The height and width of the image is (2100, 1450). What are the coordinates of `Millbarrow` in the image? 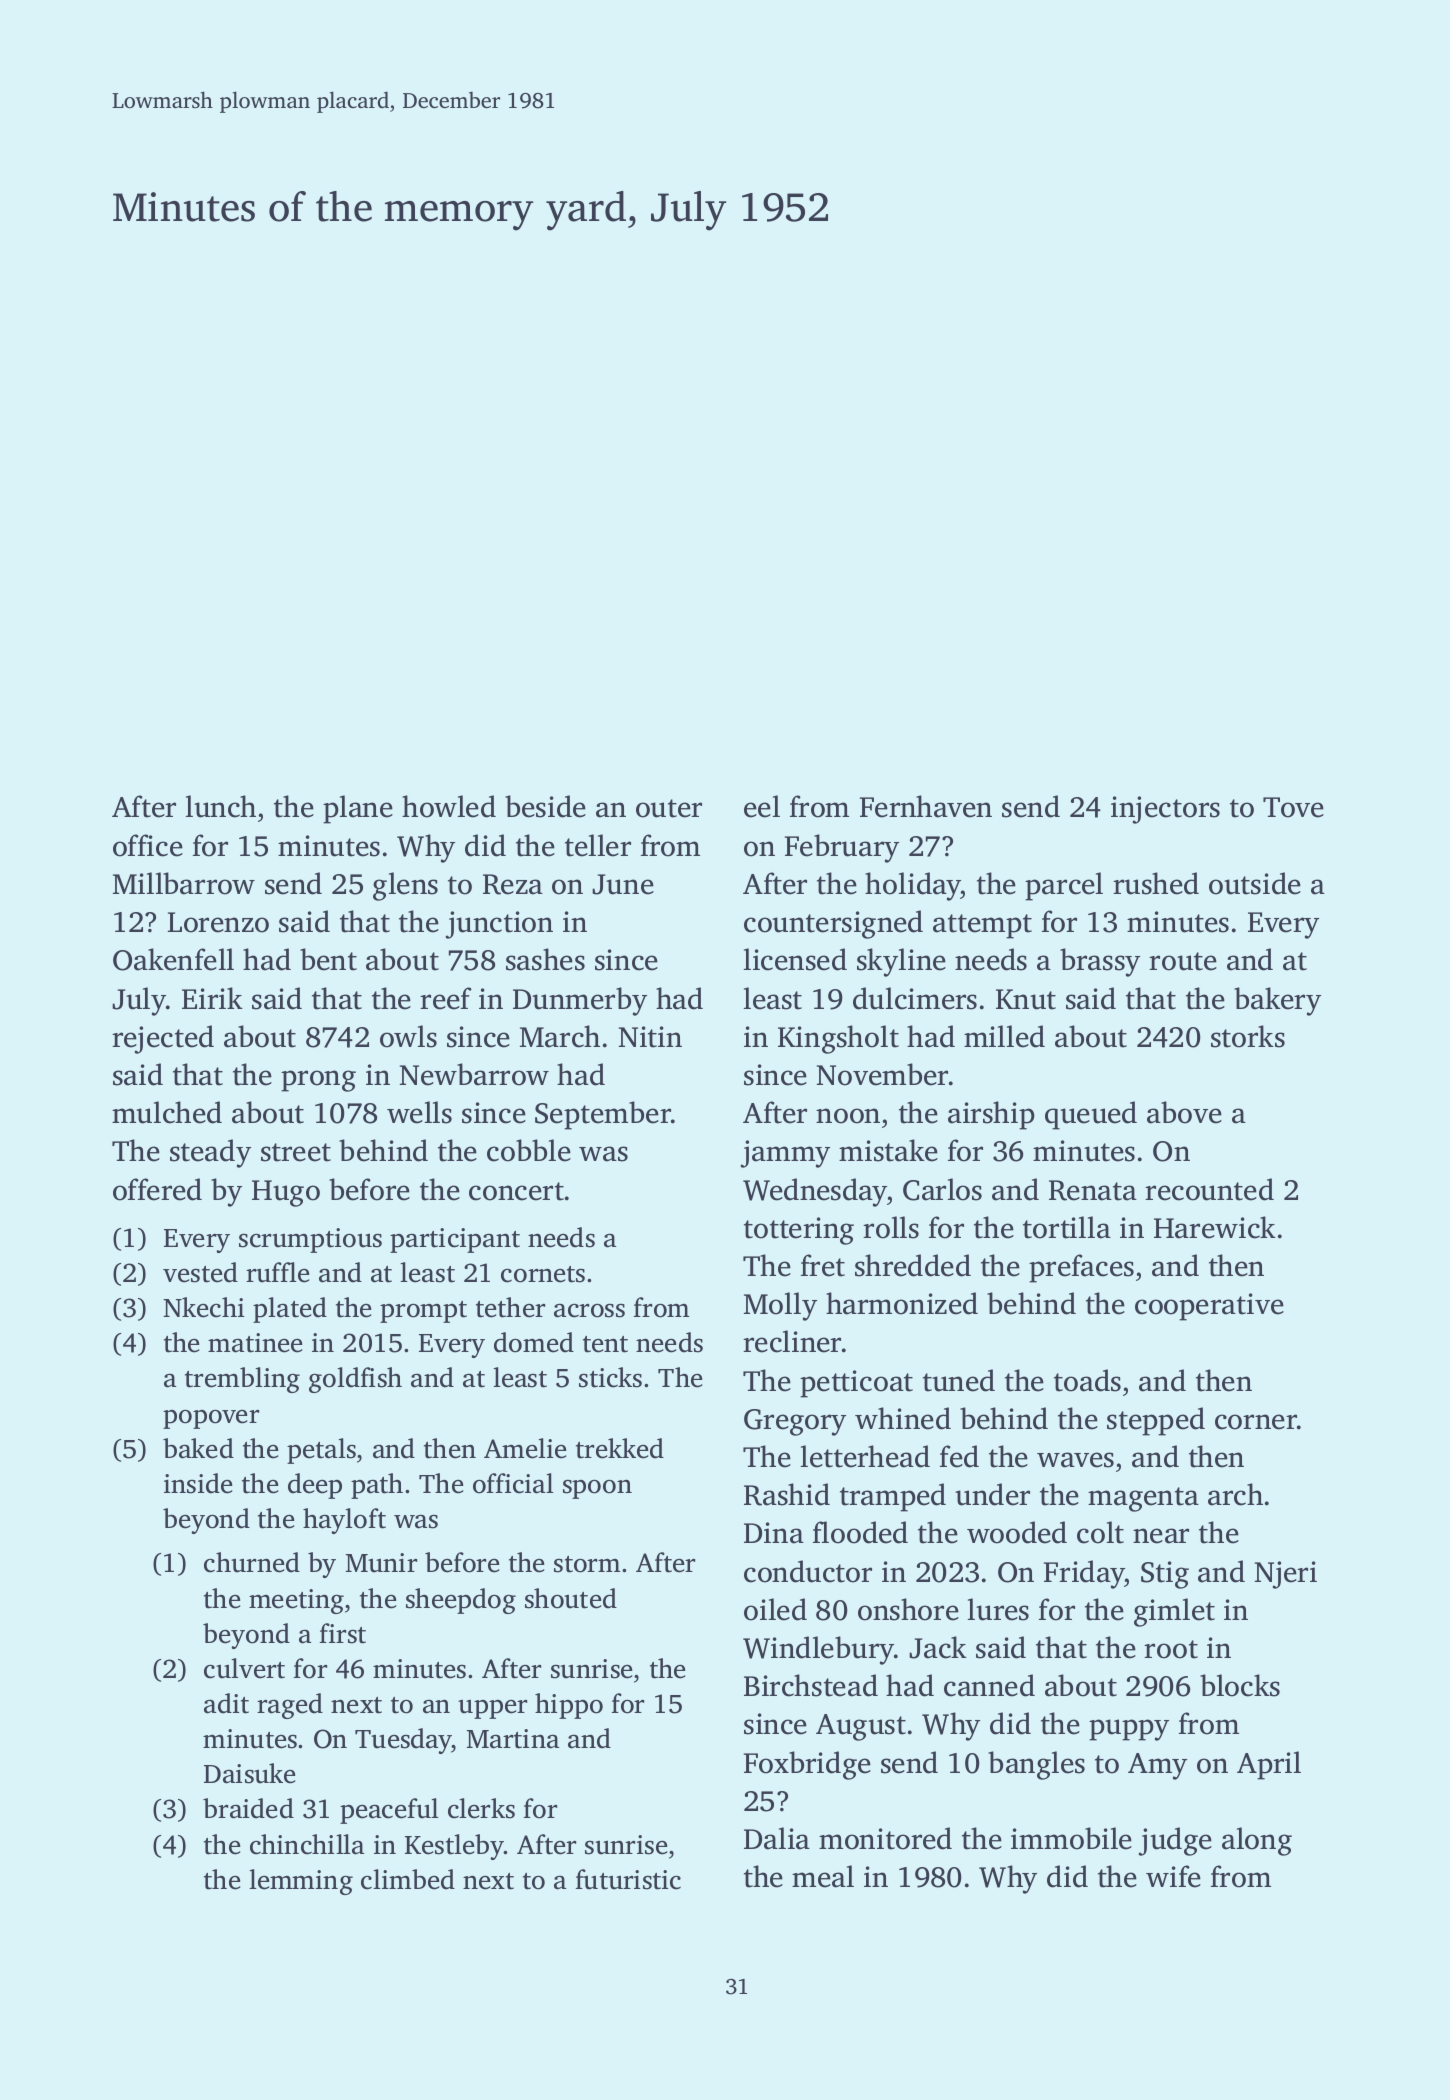 It's located at (184, 883).
